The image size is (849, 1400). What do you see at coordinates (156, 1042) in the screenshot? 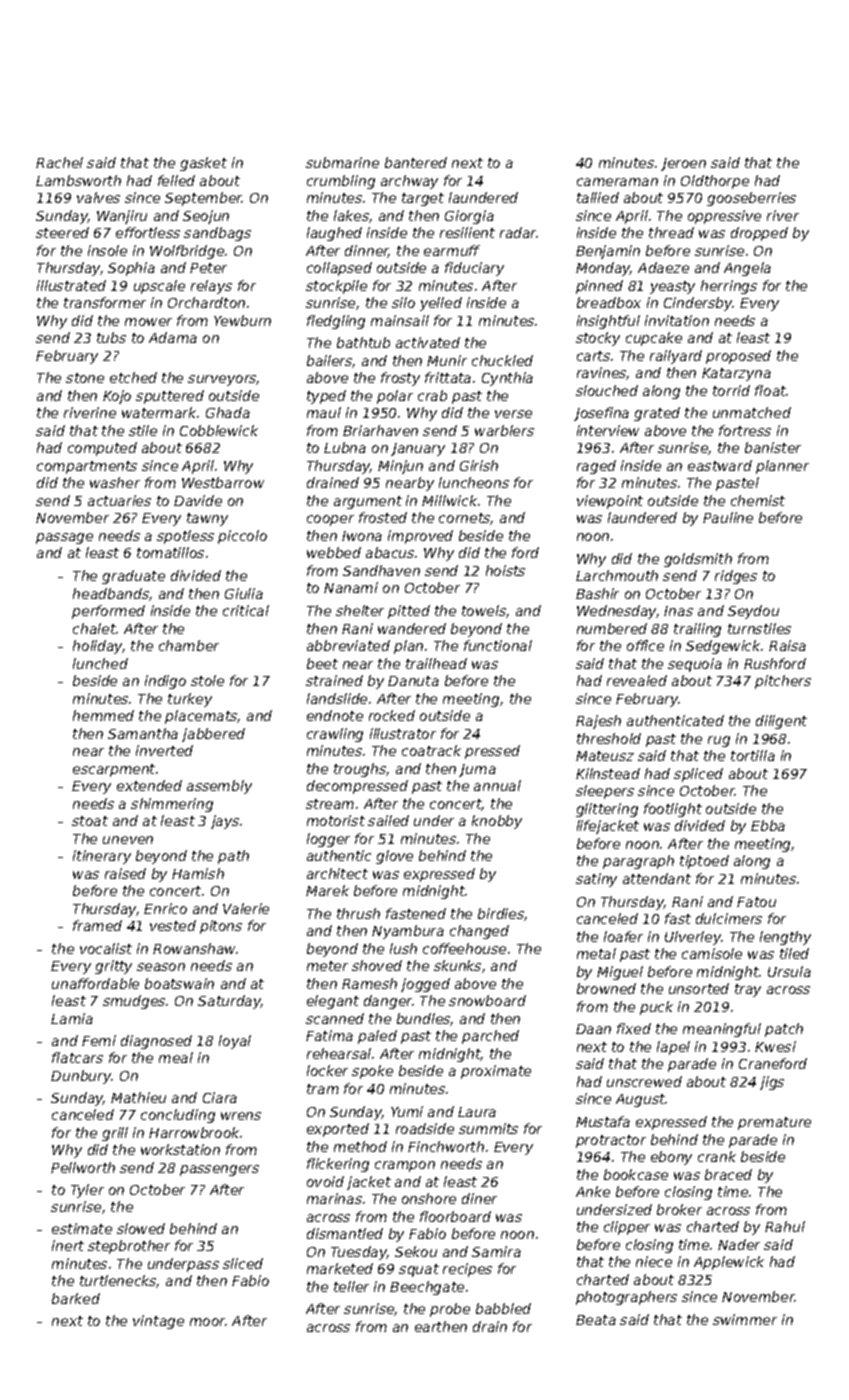
I see `diagnosed` at bounding box center [156, 1042].
